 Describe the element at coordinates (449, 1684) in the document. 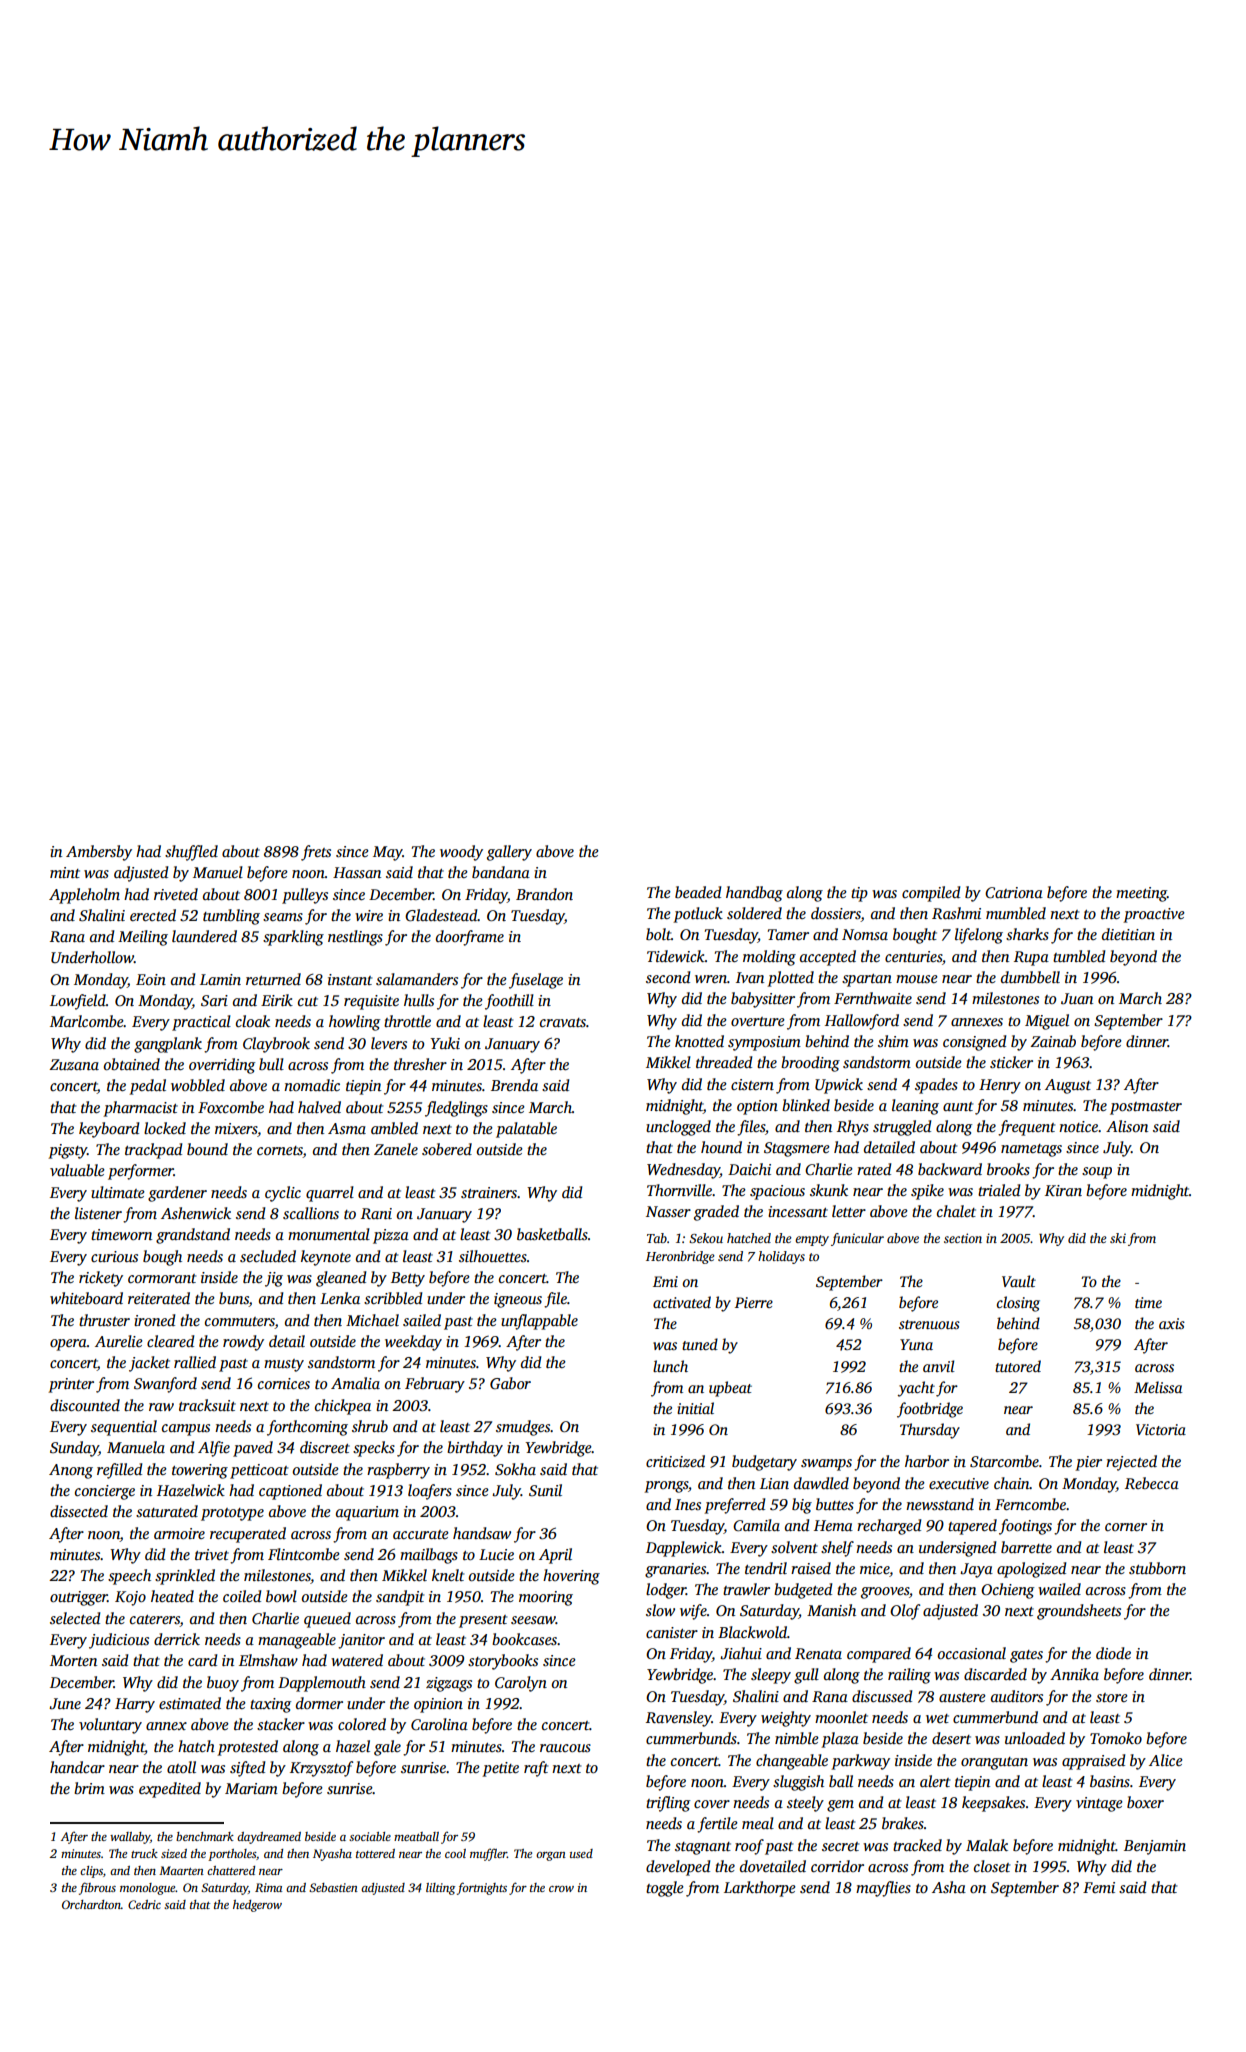

I see `zigzags` at that location.
